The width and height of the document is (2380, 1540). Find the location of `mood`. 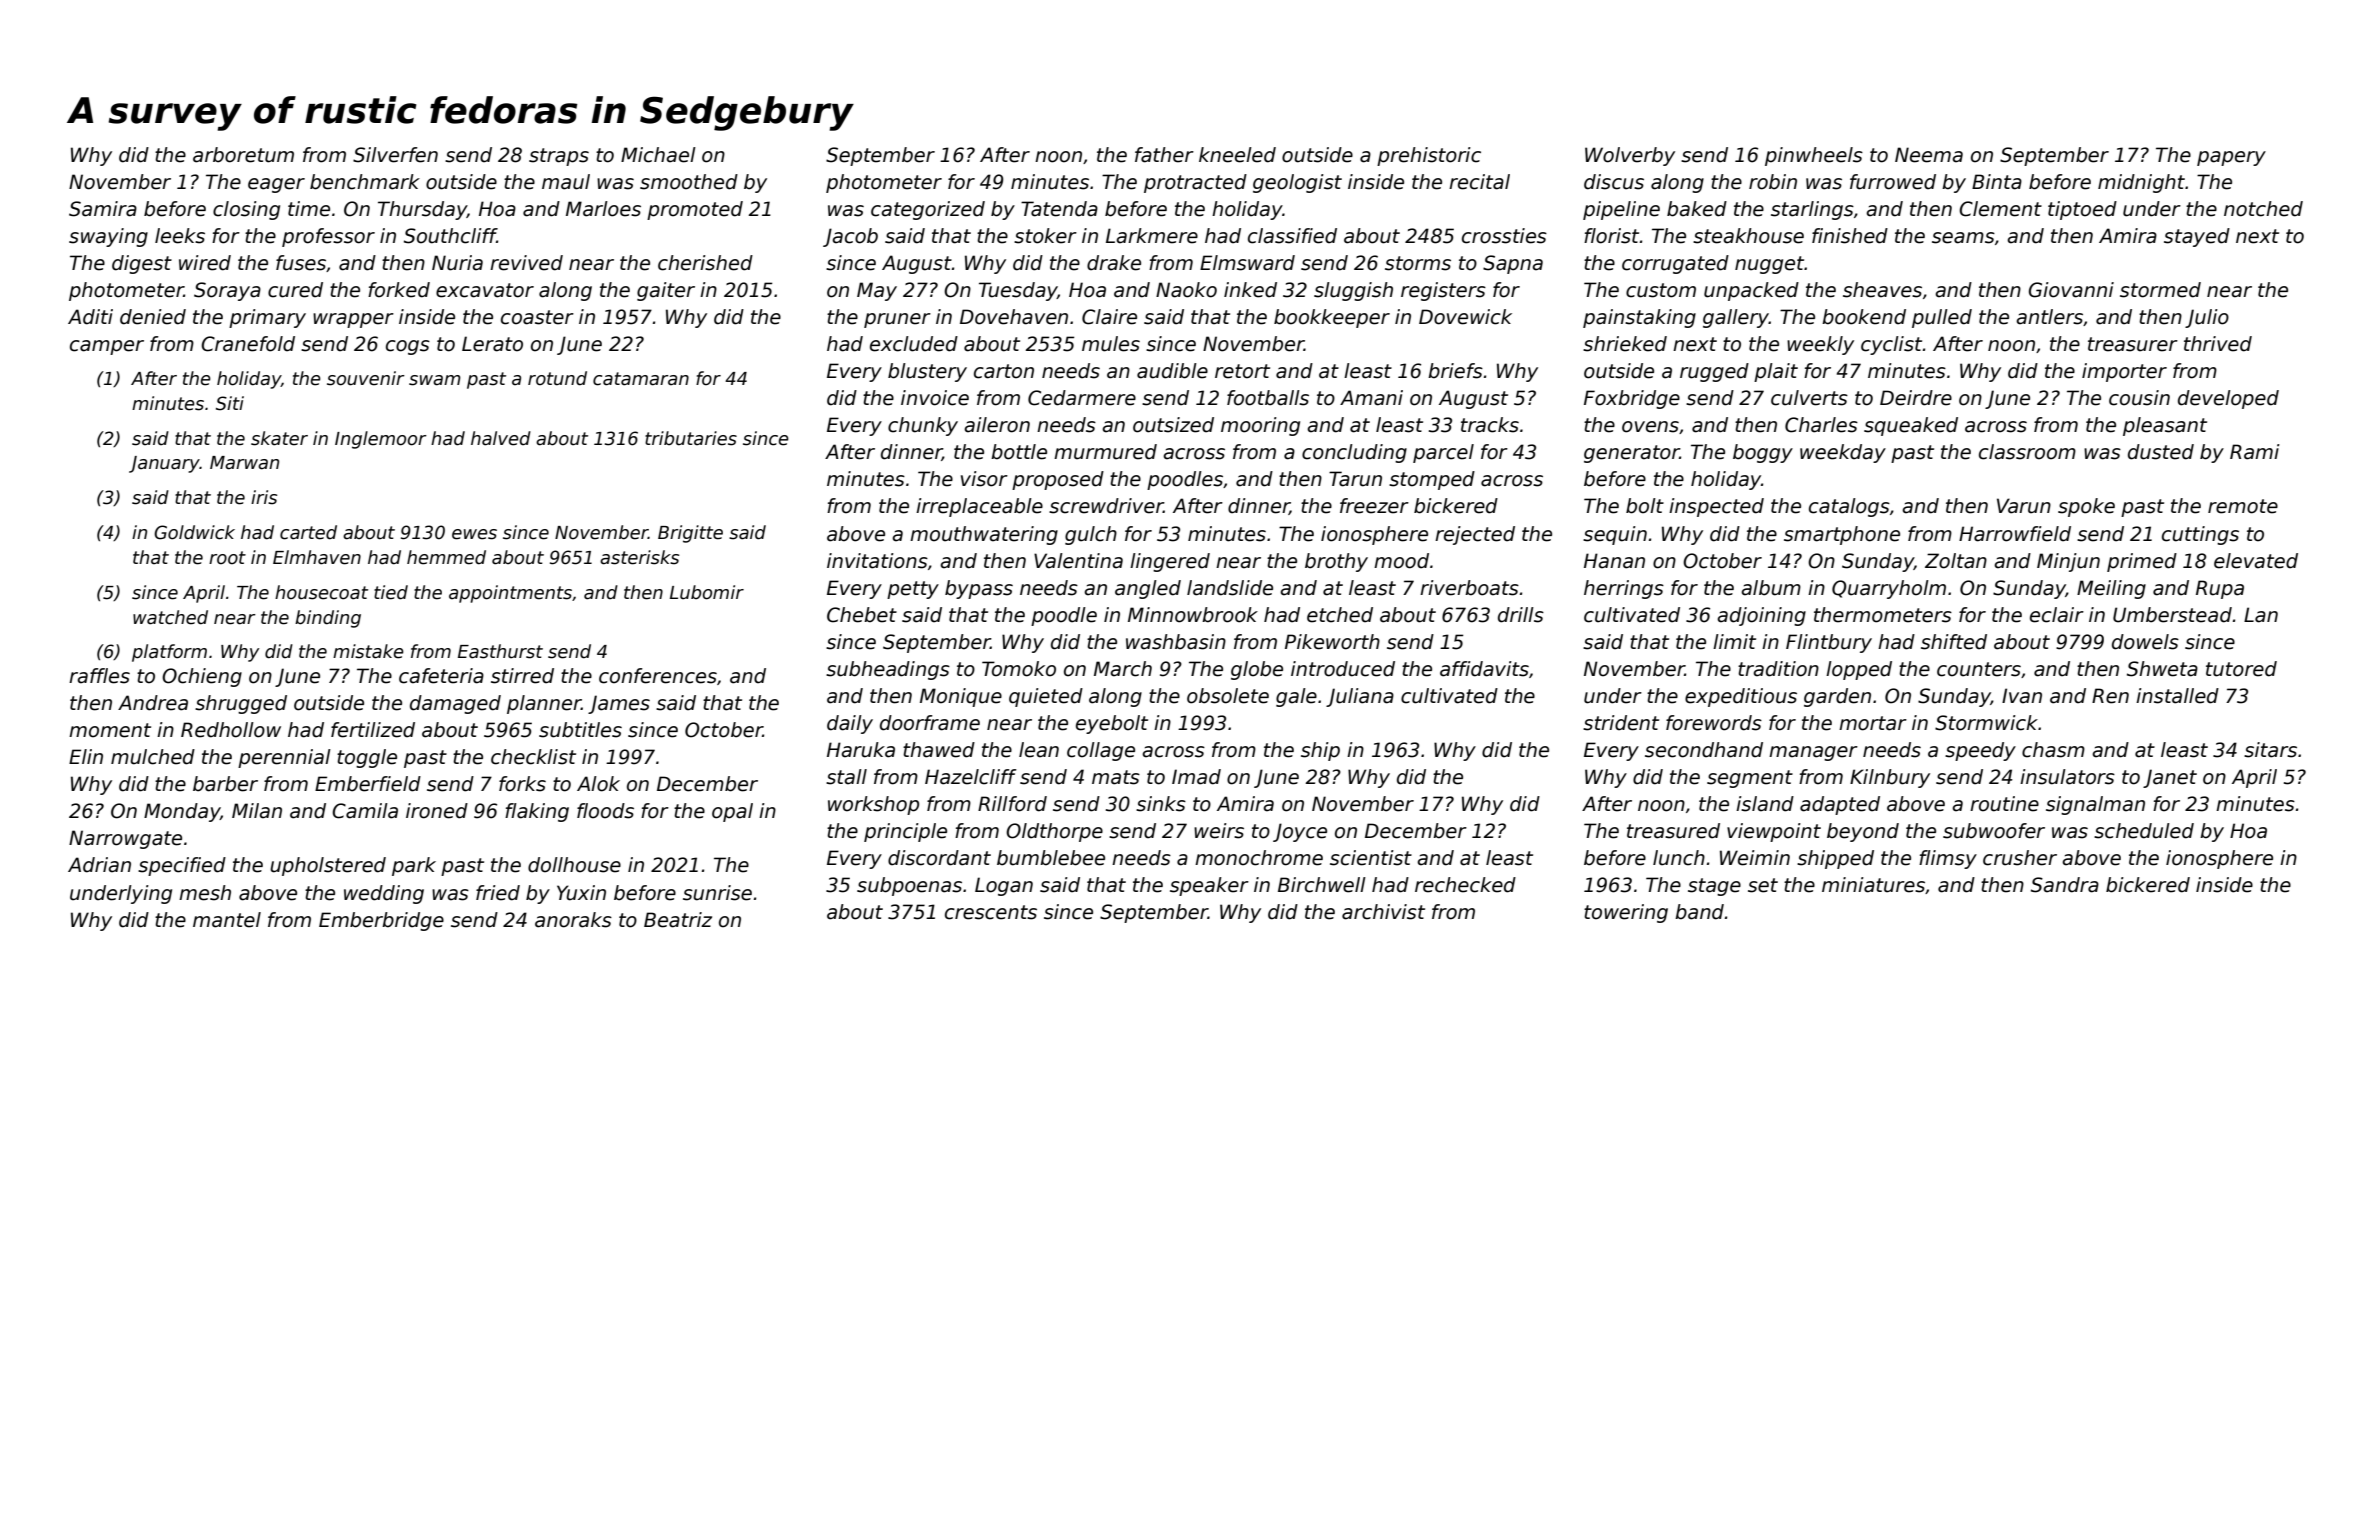

mood is located at coordinates (1401, 561).
